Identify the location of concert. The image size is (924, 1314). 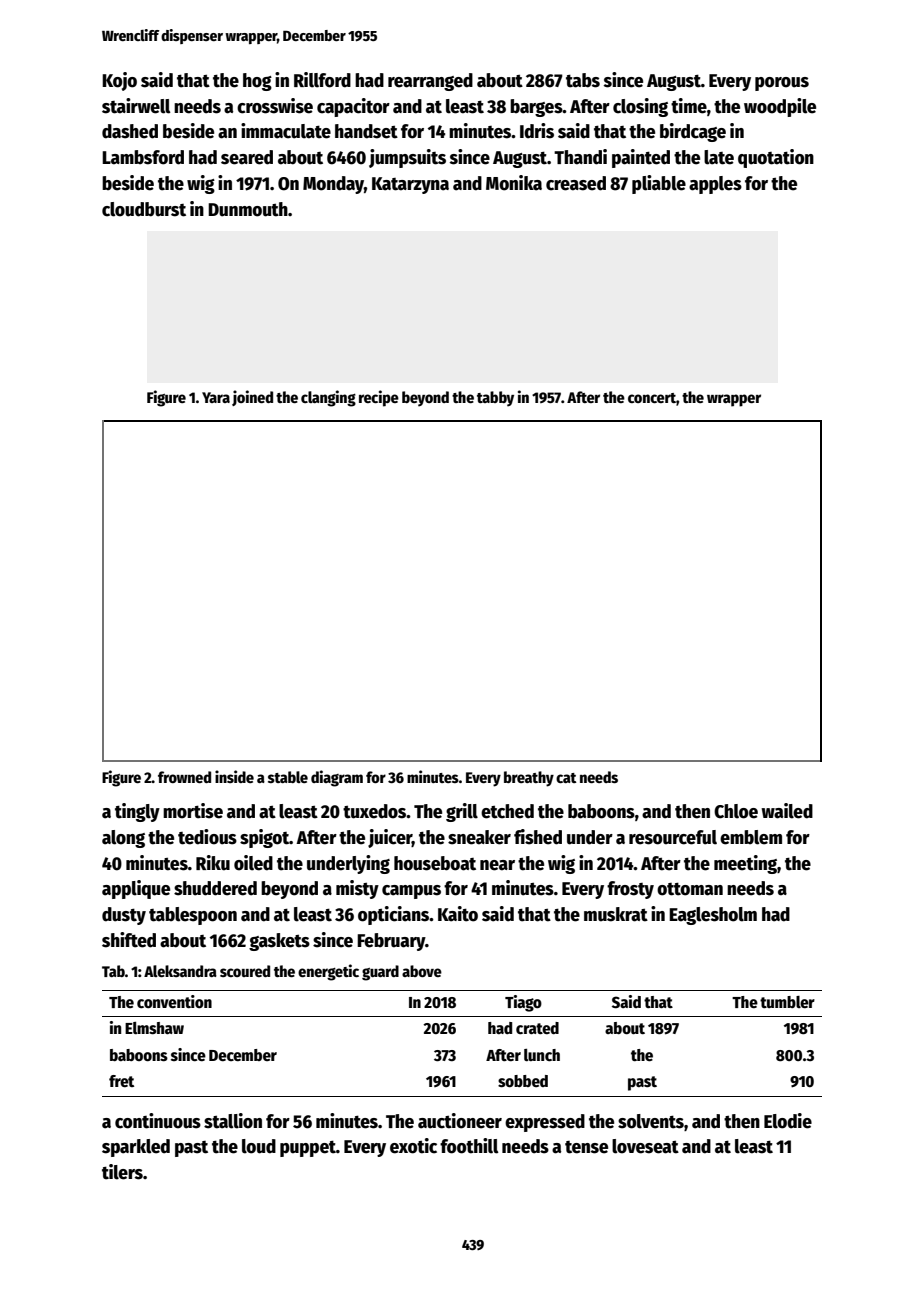
(652, 398).
